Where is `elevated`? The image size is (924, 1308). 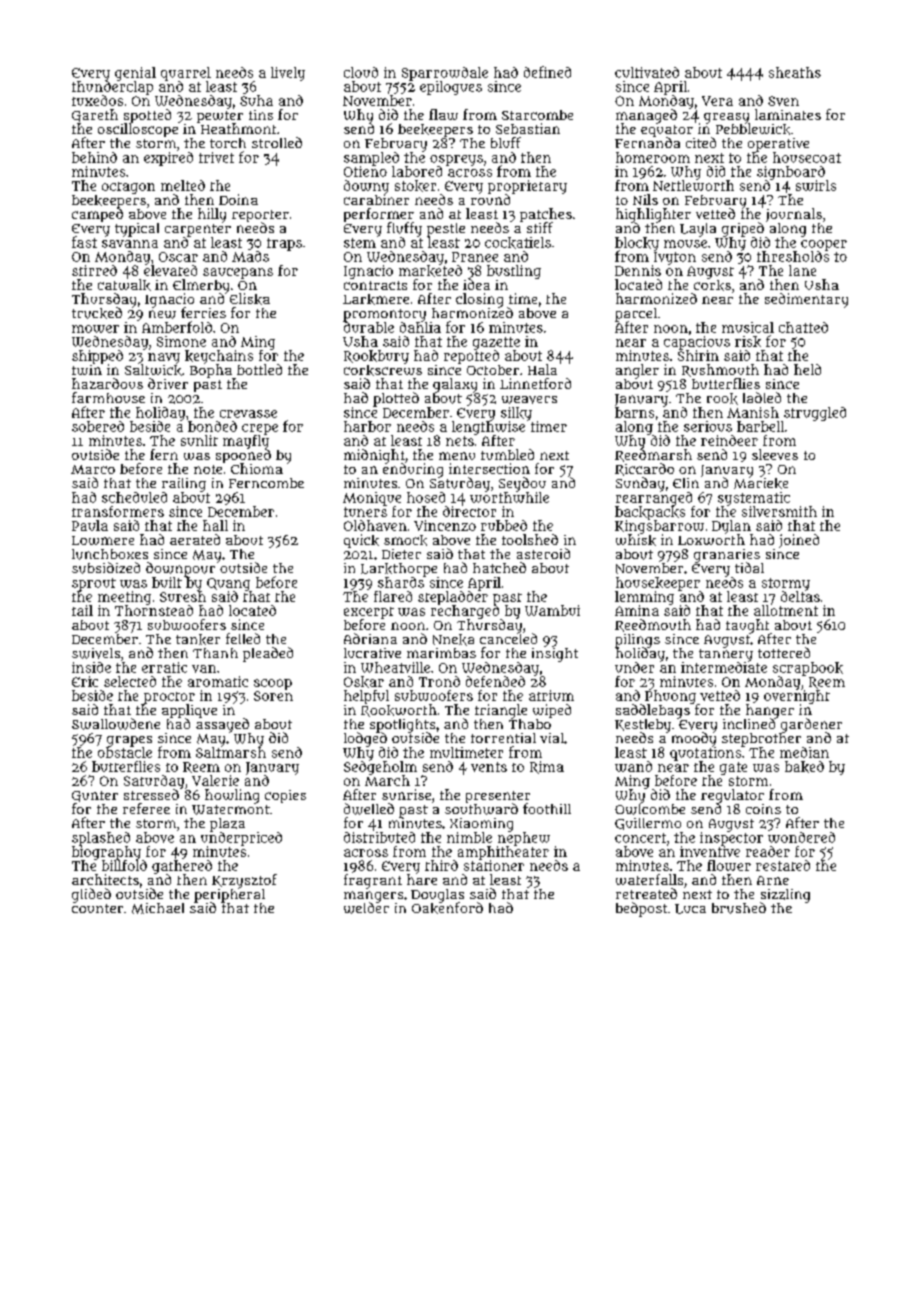
elevated is located at coordinates (170, 270).
